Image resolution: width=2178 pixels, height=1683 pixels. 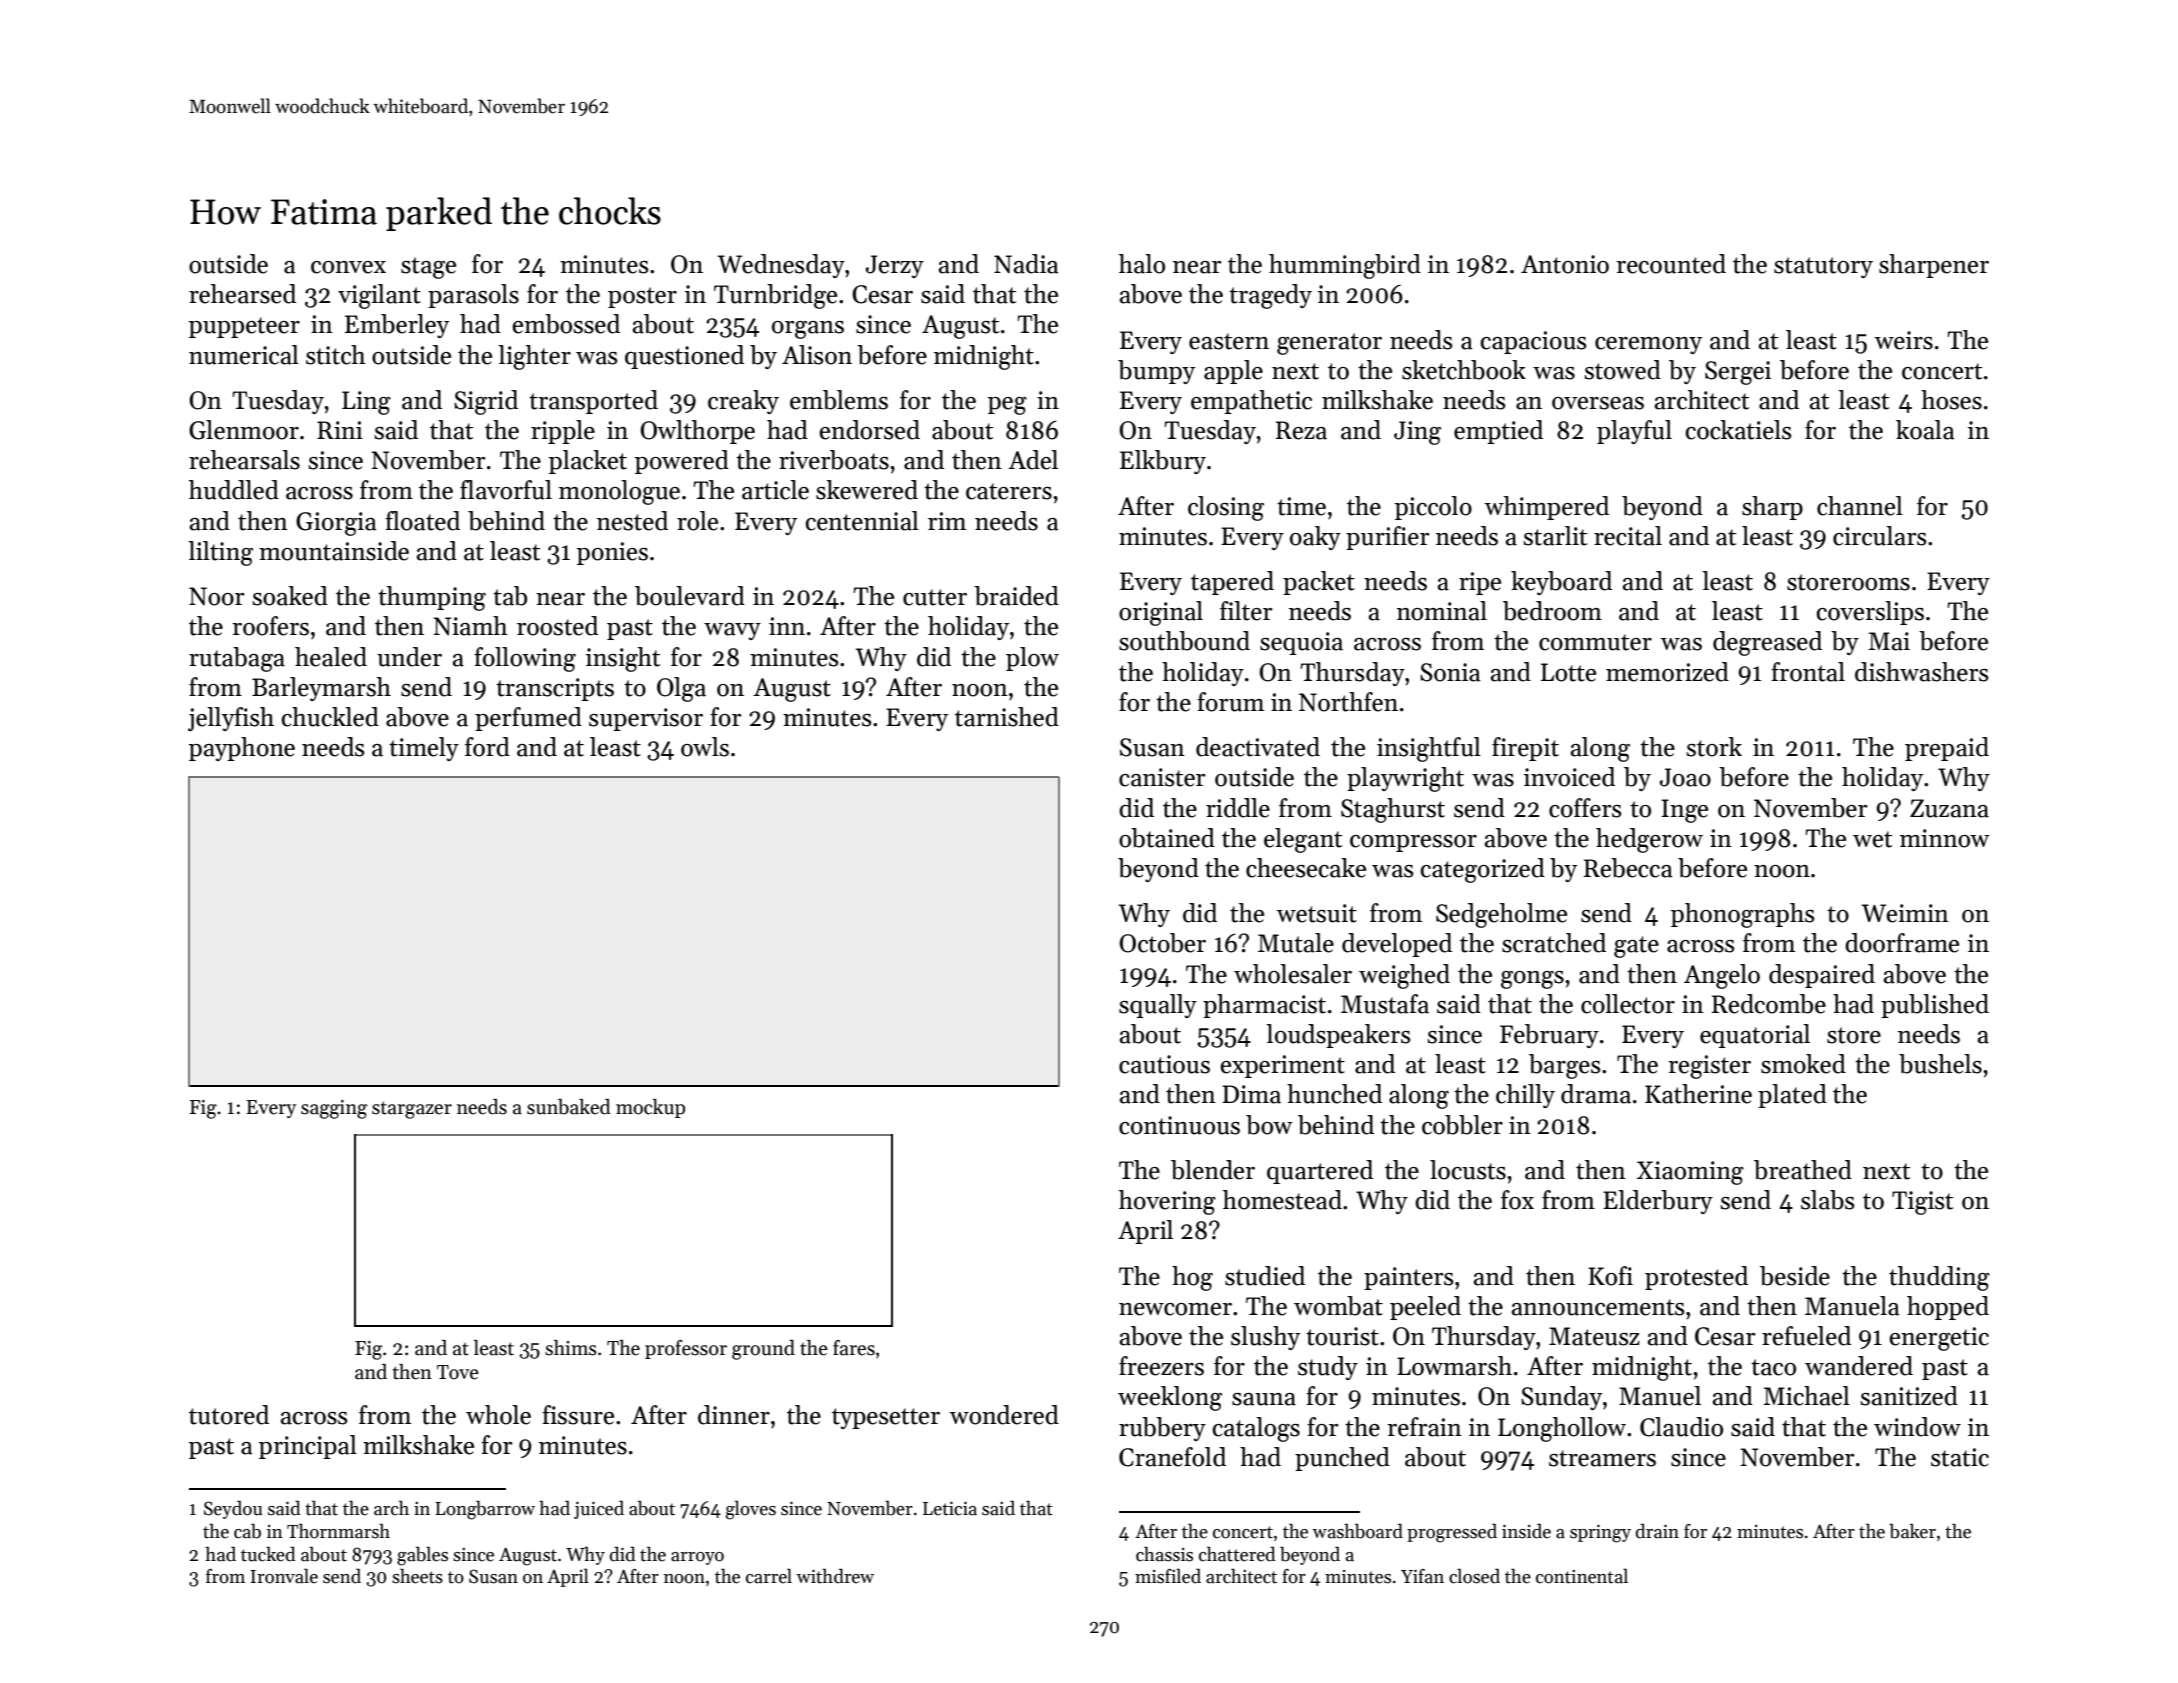 What do you see at coordinates (348, 267) in the screenshot?
I see `convex` at bounding box center [348, 267].
